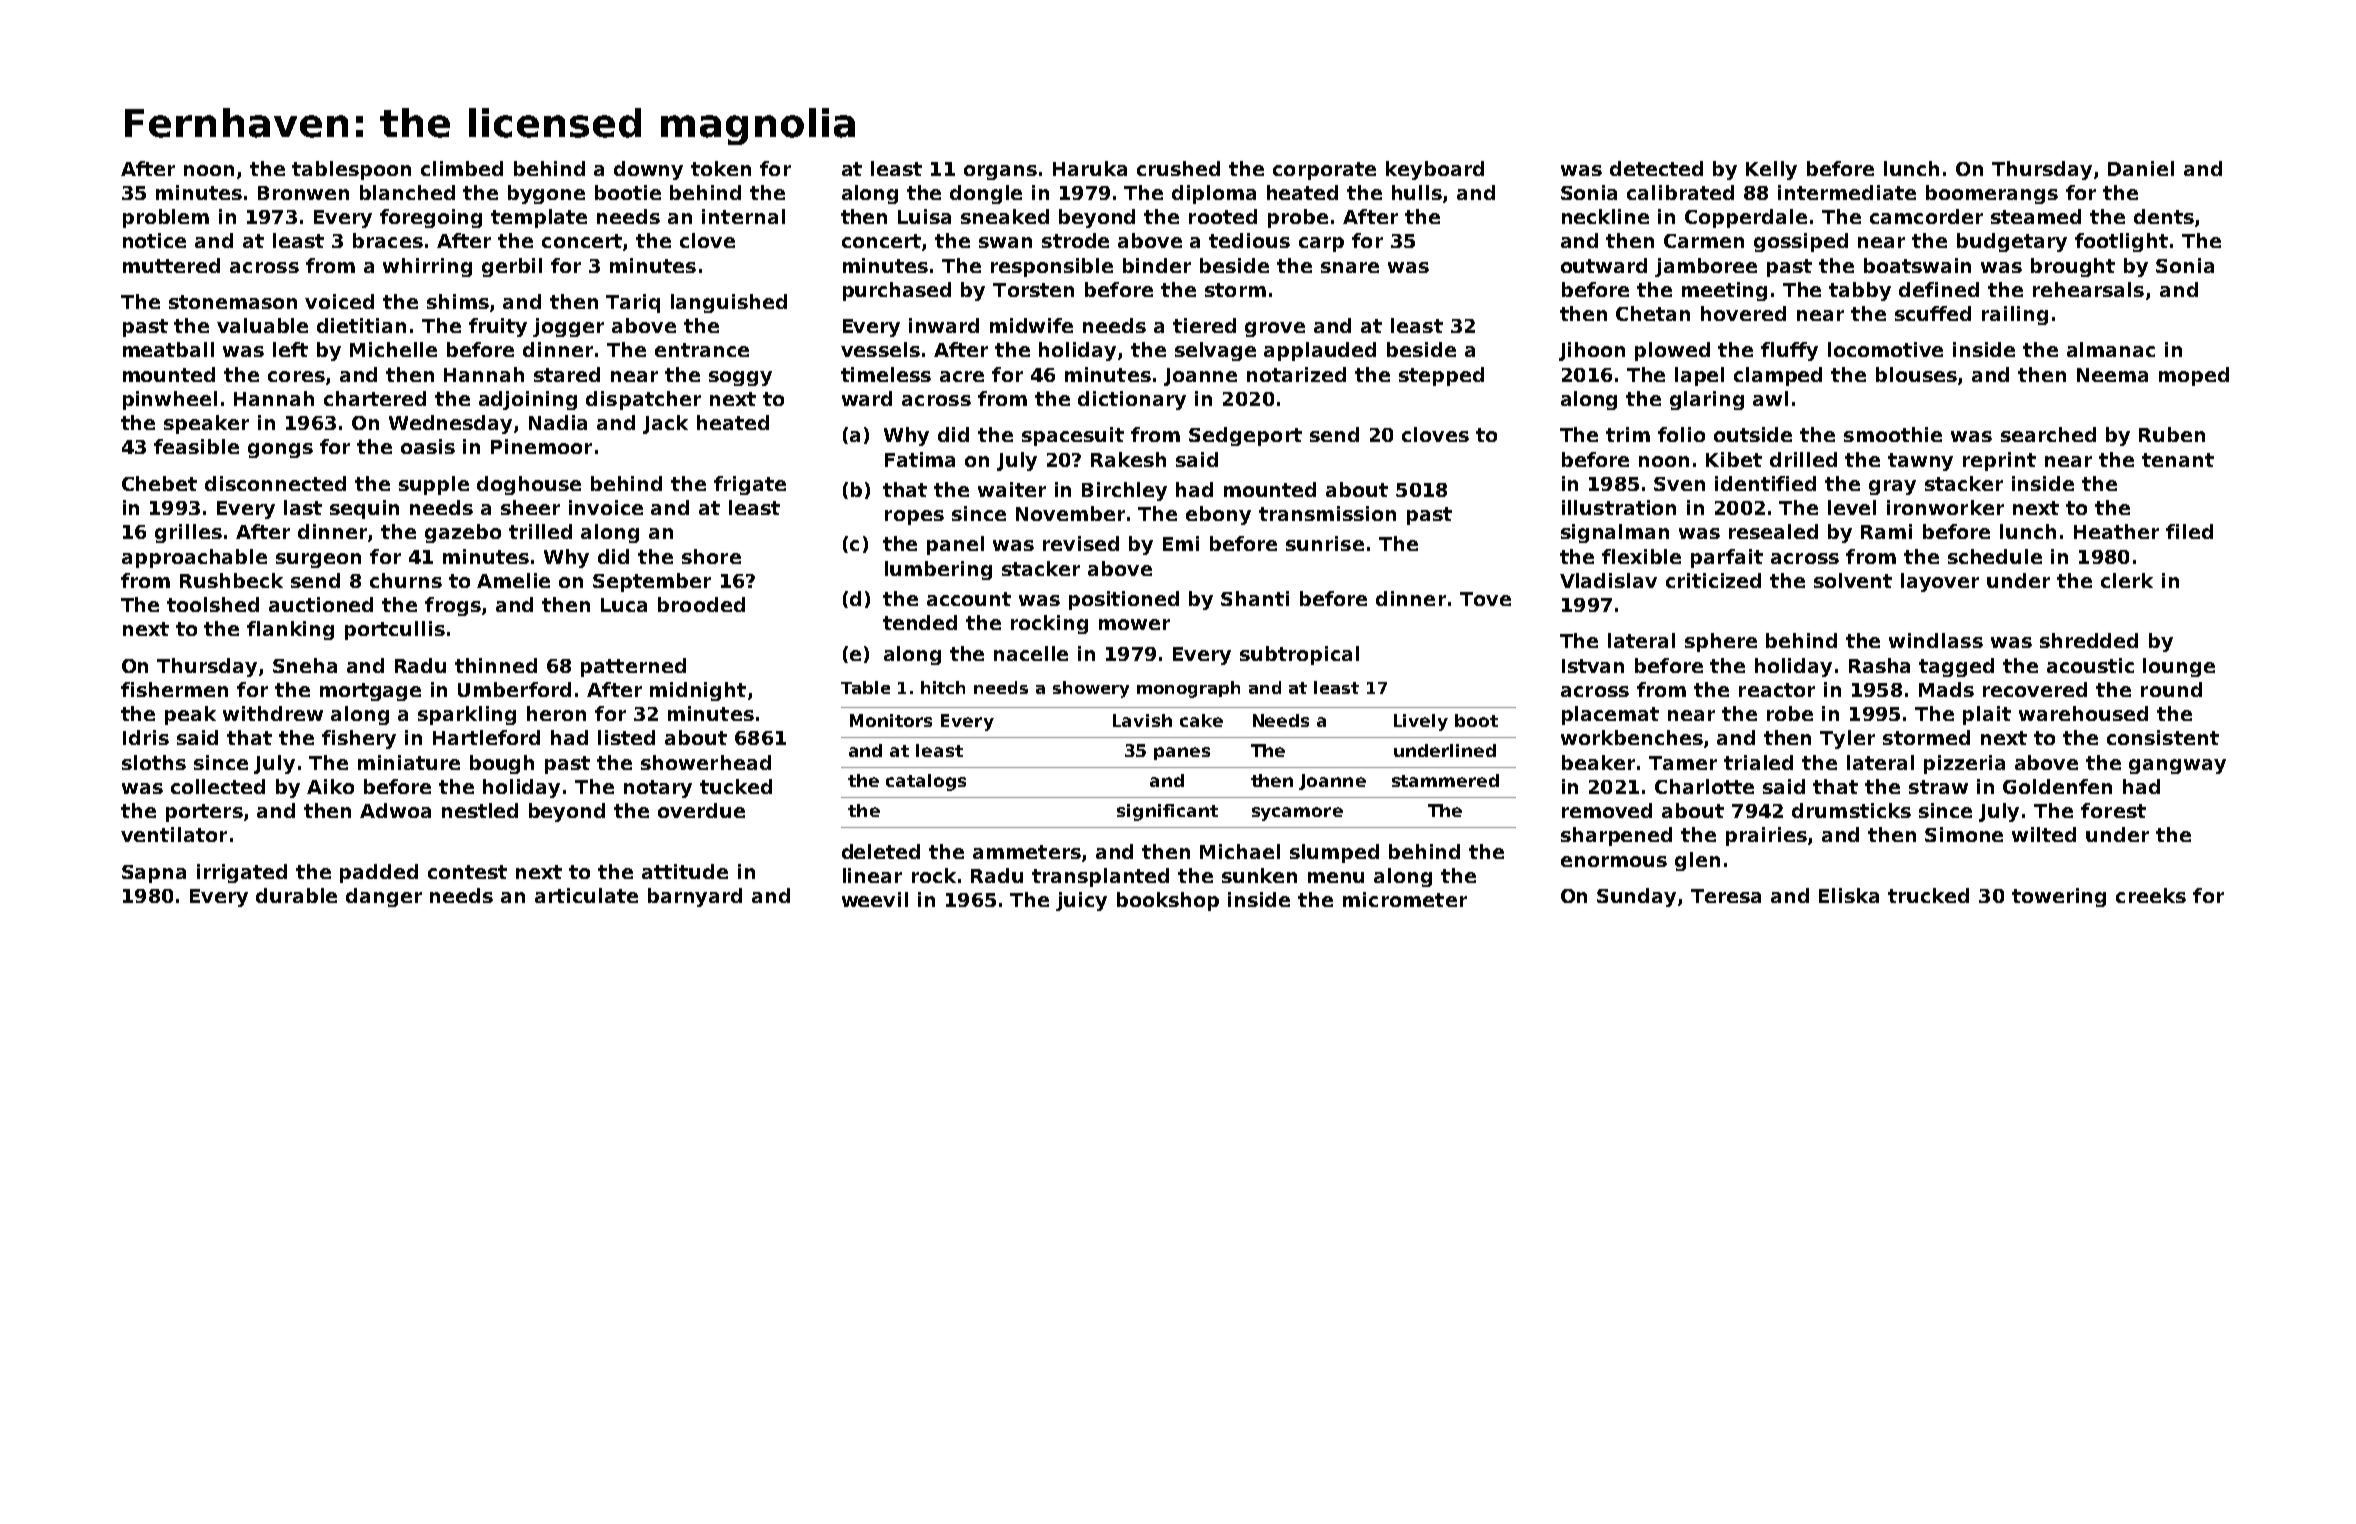 This screenshot has width=2356, height=1524. I want to click on stammered, so click(1445, 780).
